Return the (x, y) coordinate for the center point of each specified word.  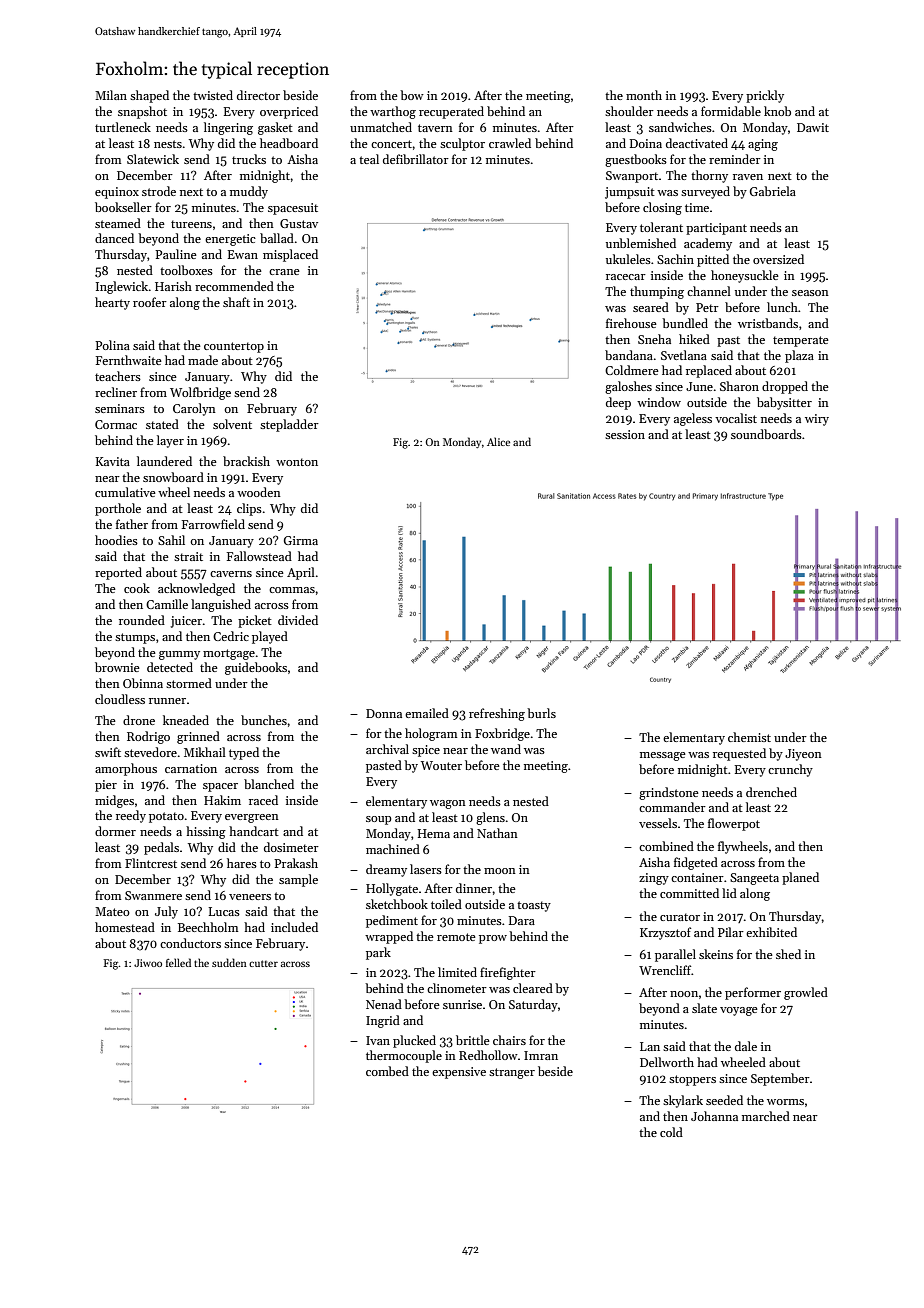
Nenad (384, 1004)
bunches (264, 720)
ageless (693, 419)
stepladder (289, 425)
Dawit (813, 127)
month (644, 95)
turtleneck (123, 127)
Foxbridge (502, 734)
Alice (498, 441)
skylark (683, 1101)
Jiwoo (148, 963)
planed (800, 878)
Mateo (112, 911)
